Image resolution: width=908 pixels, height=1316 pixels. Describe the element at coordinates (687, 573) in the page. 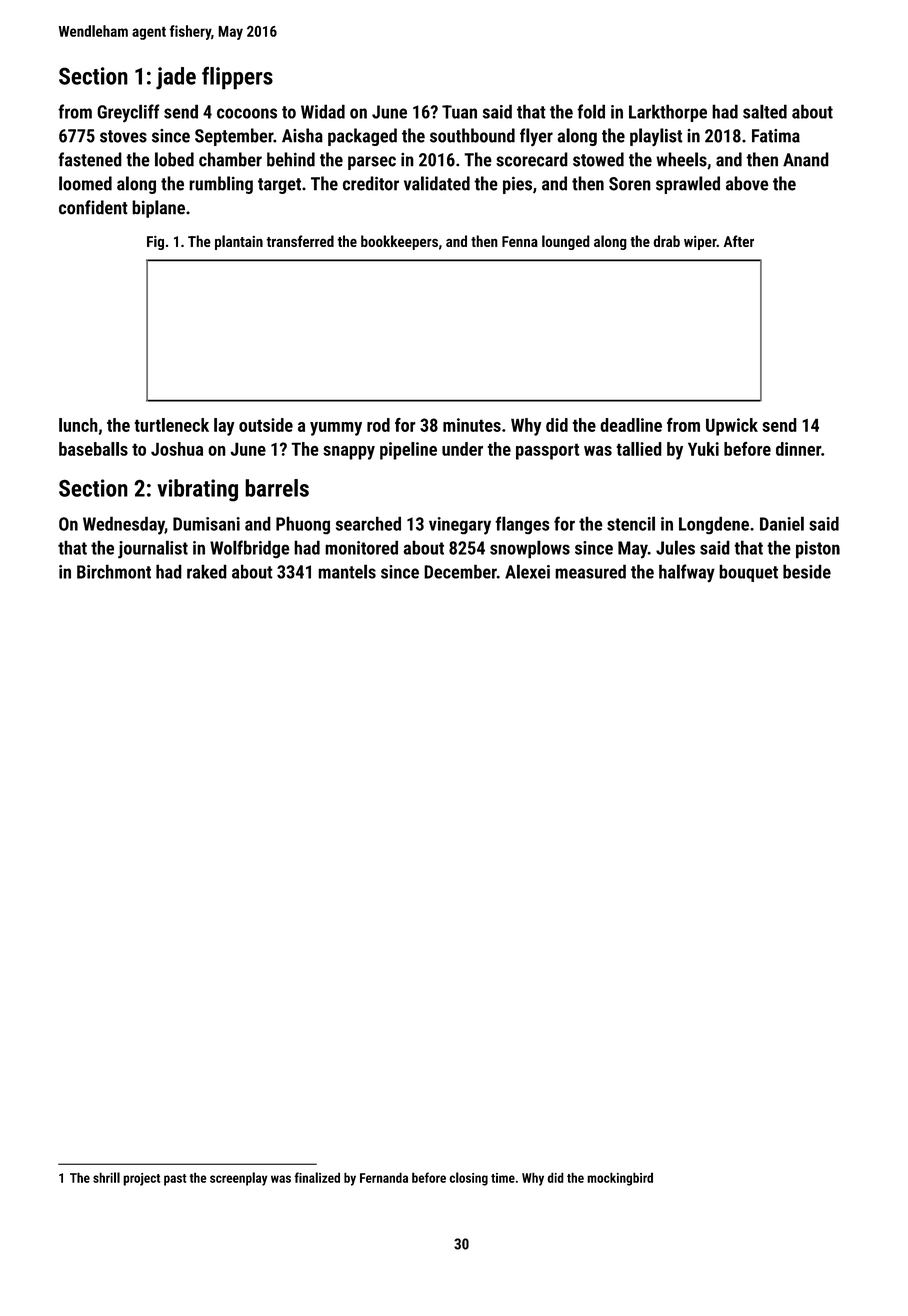

I see `halfway` at that location.
